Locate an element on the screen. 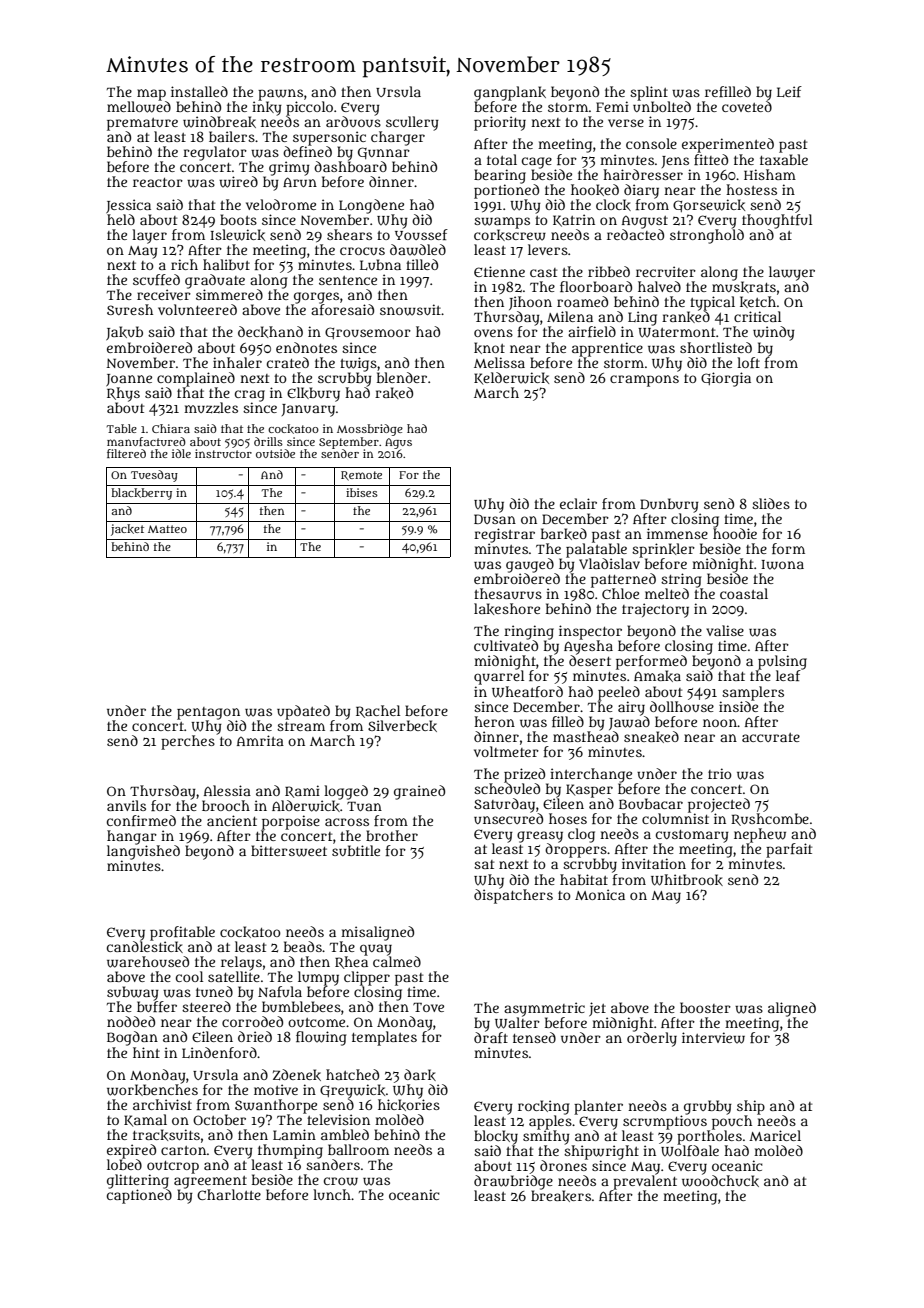 This screenshot has width=924, height=1308. Jessica is located at coordinates (128, 206).
